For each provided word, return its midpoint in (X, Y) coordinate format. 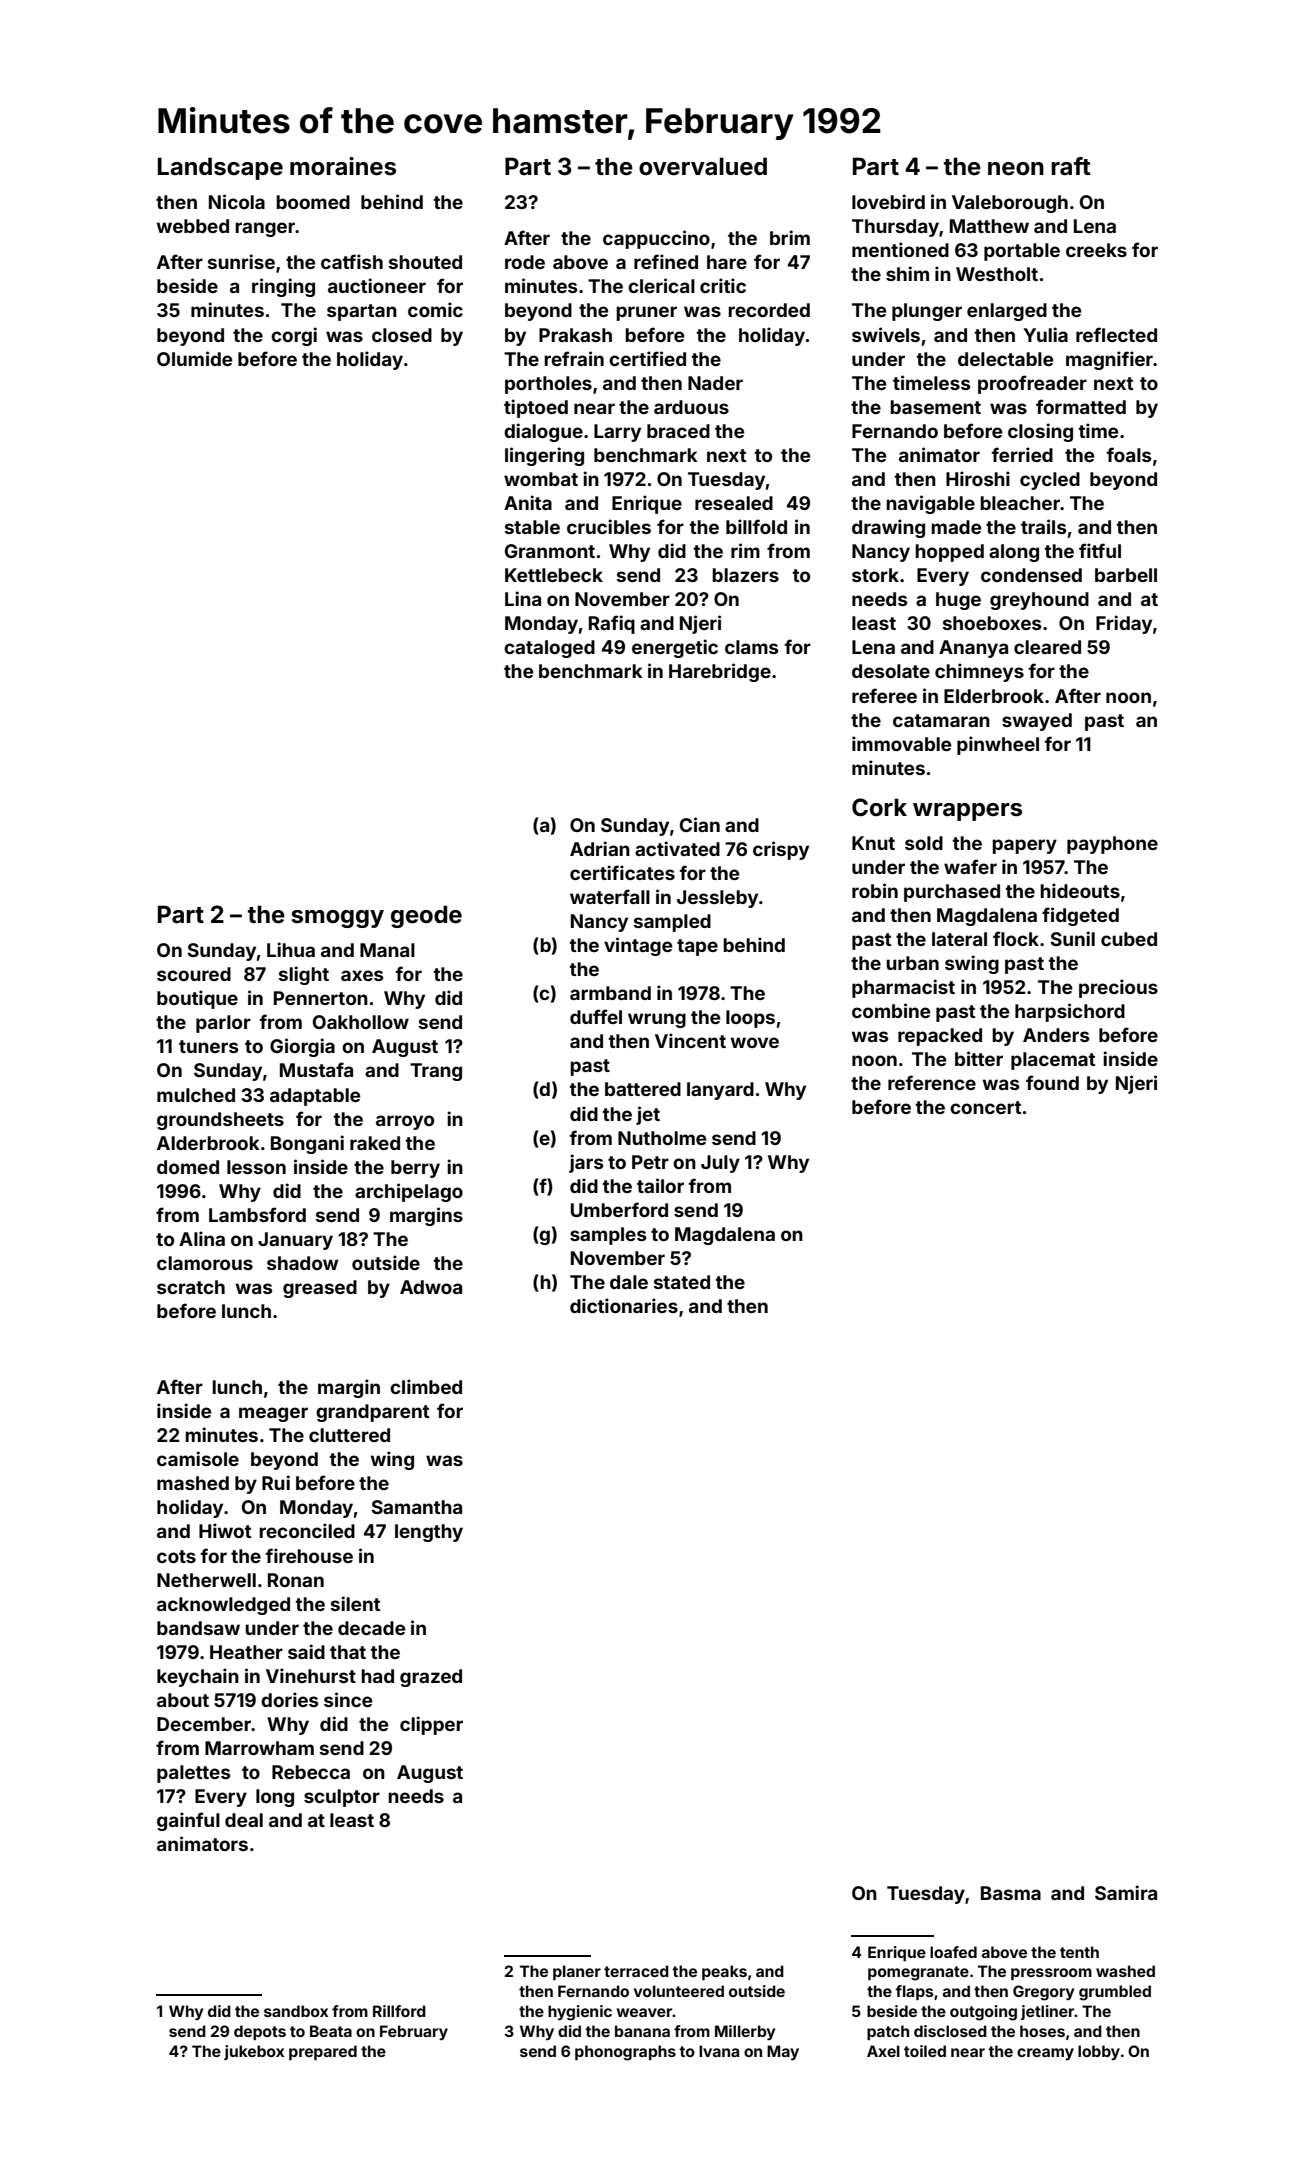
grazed (431, 1678)
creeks (1096, 250)
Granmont (550, 551)
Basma (1011, 1893)
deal (244, 1820)
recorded (769, 310)
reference (932, 1082)
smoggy (337, 919)
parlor (223, 1024)
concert (985, 1107)
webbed (192, 226)
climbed (426, 1386)
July (720, 1164)
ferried (1022, 454)
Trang (436, 1072)
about (183, 1700)
